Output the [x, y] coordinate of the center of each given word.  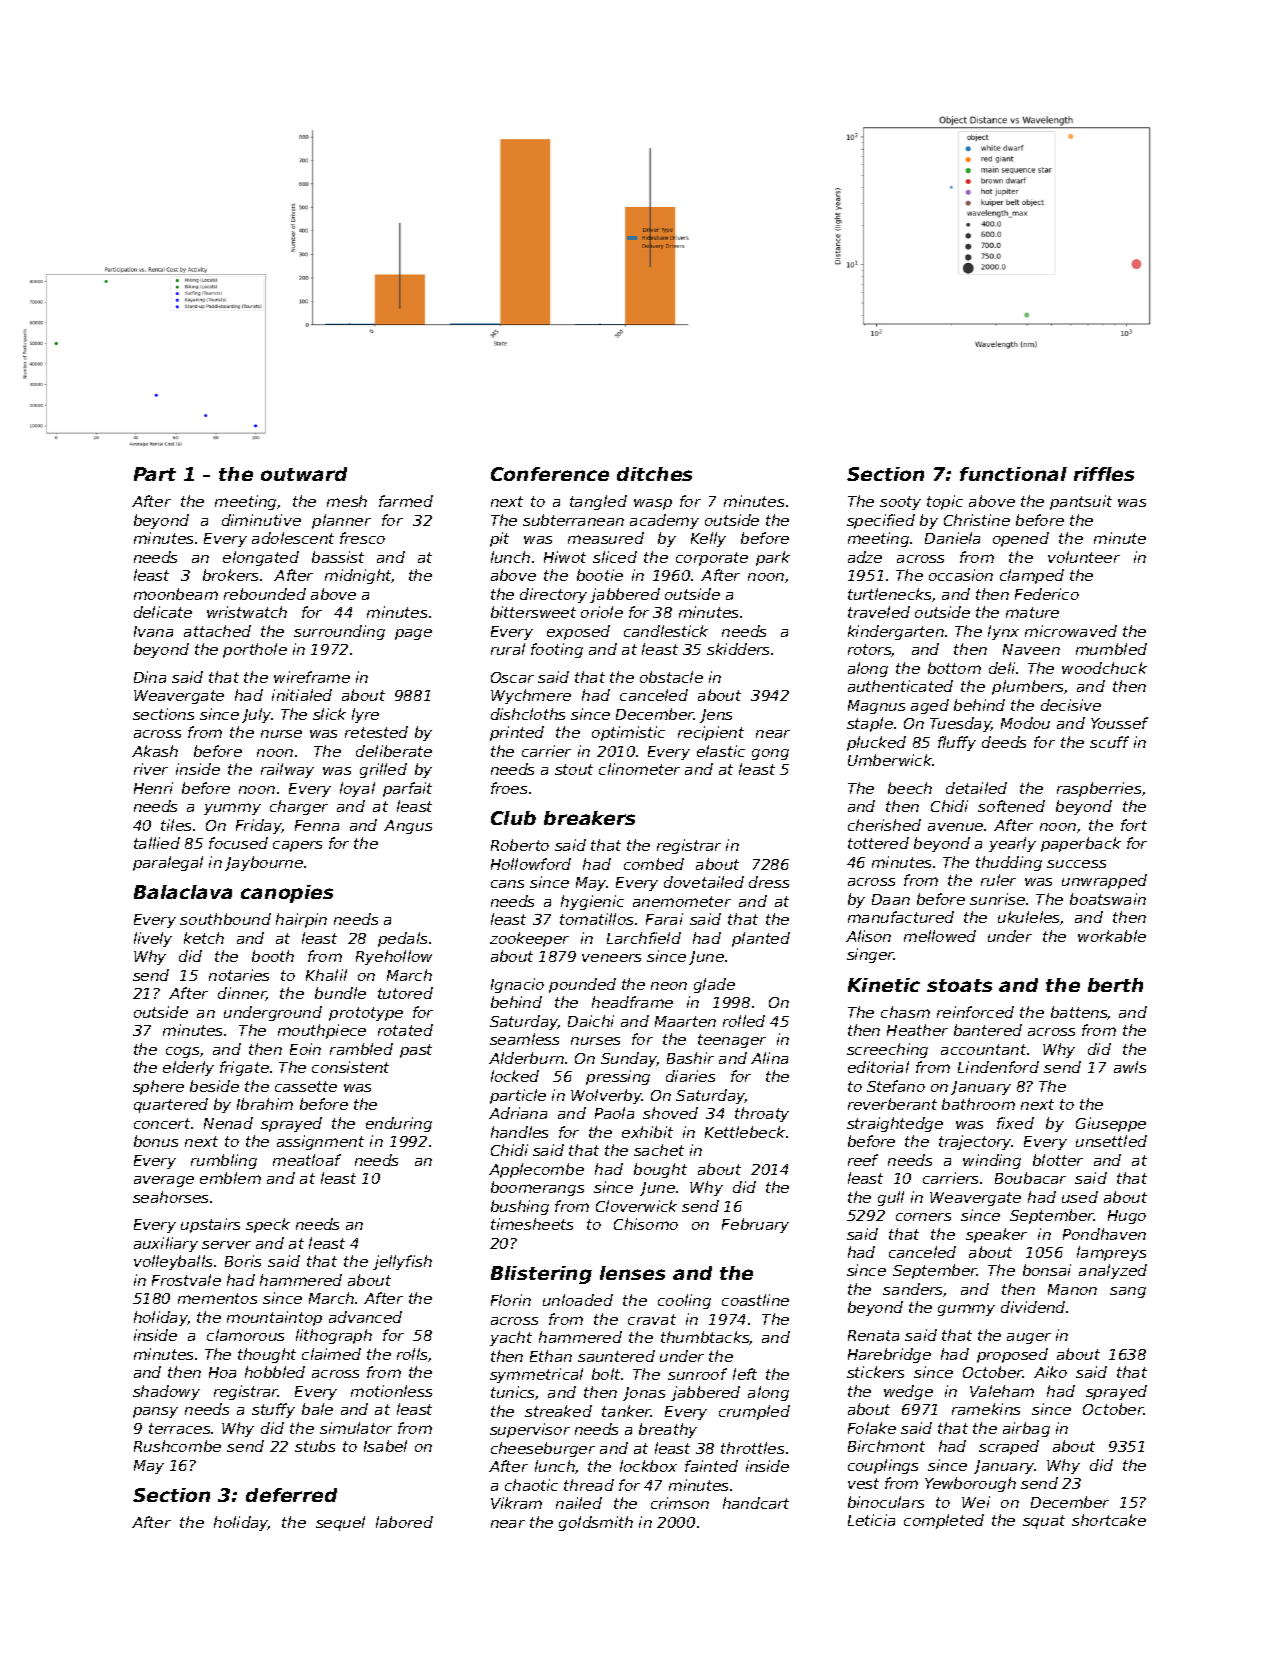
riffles [1104, 474]
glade [714, 985]
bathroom [978, 1104]
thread [589, 1485]
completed [944, 1521]
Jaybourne [264, 863]
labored [404, 1522]
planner [341, 521]
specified [881, 521]
